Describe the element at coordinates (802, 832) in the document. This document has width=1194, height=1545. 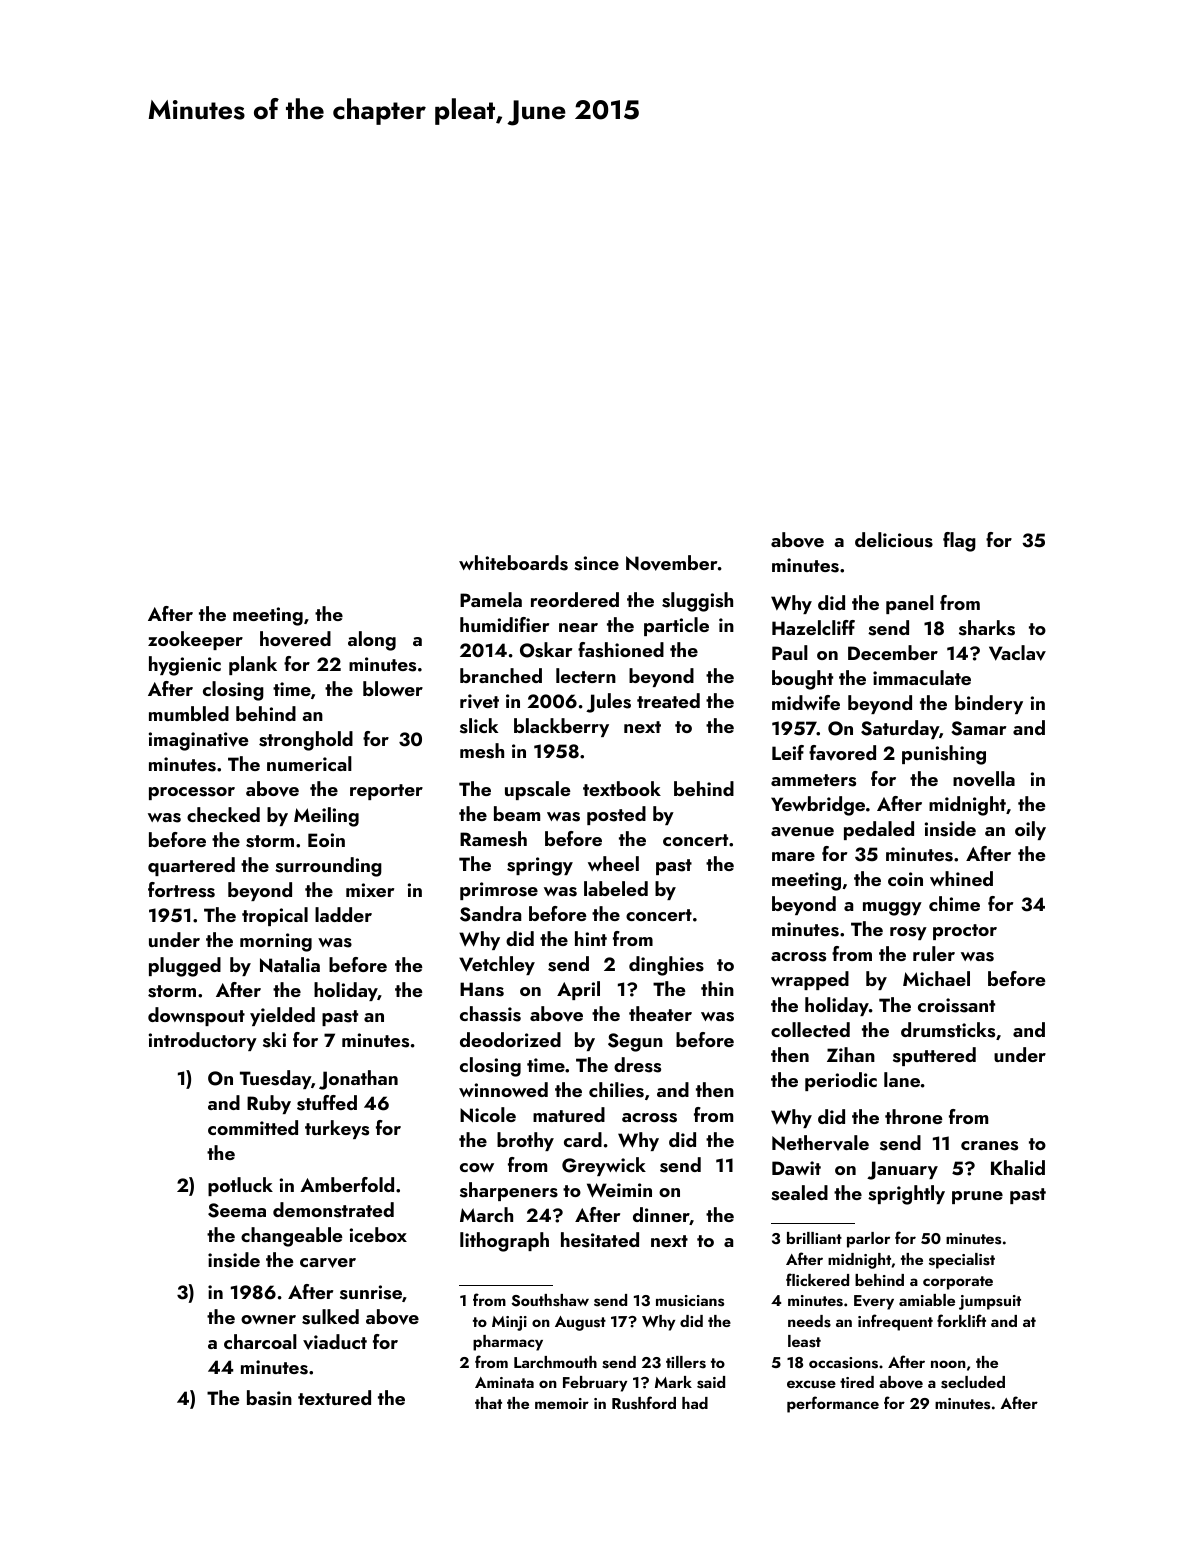
I see `avenue` at that location.
